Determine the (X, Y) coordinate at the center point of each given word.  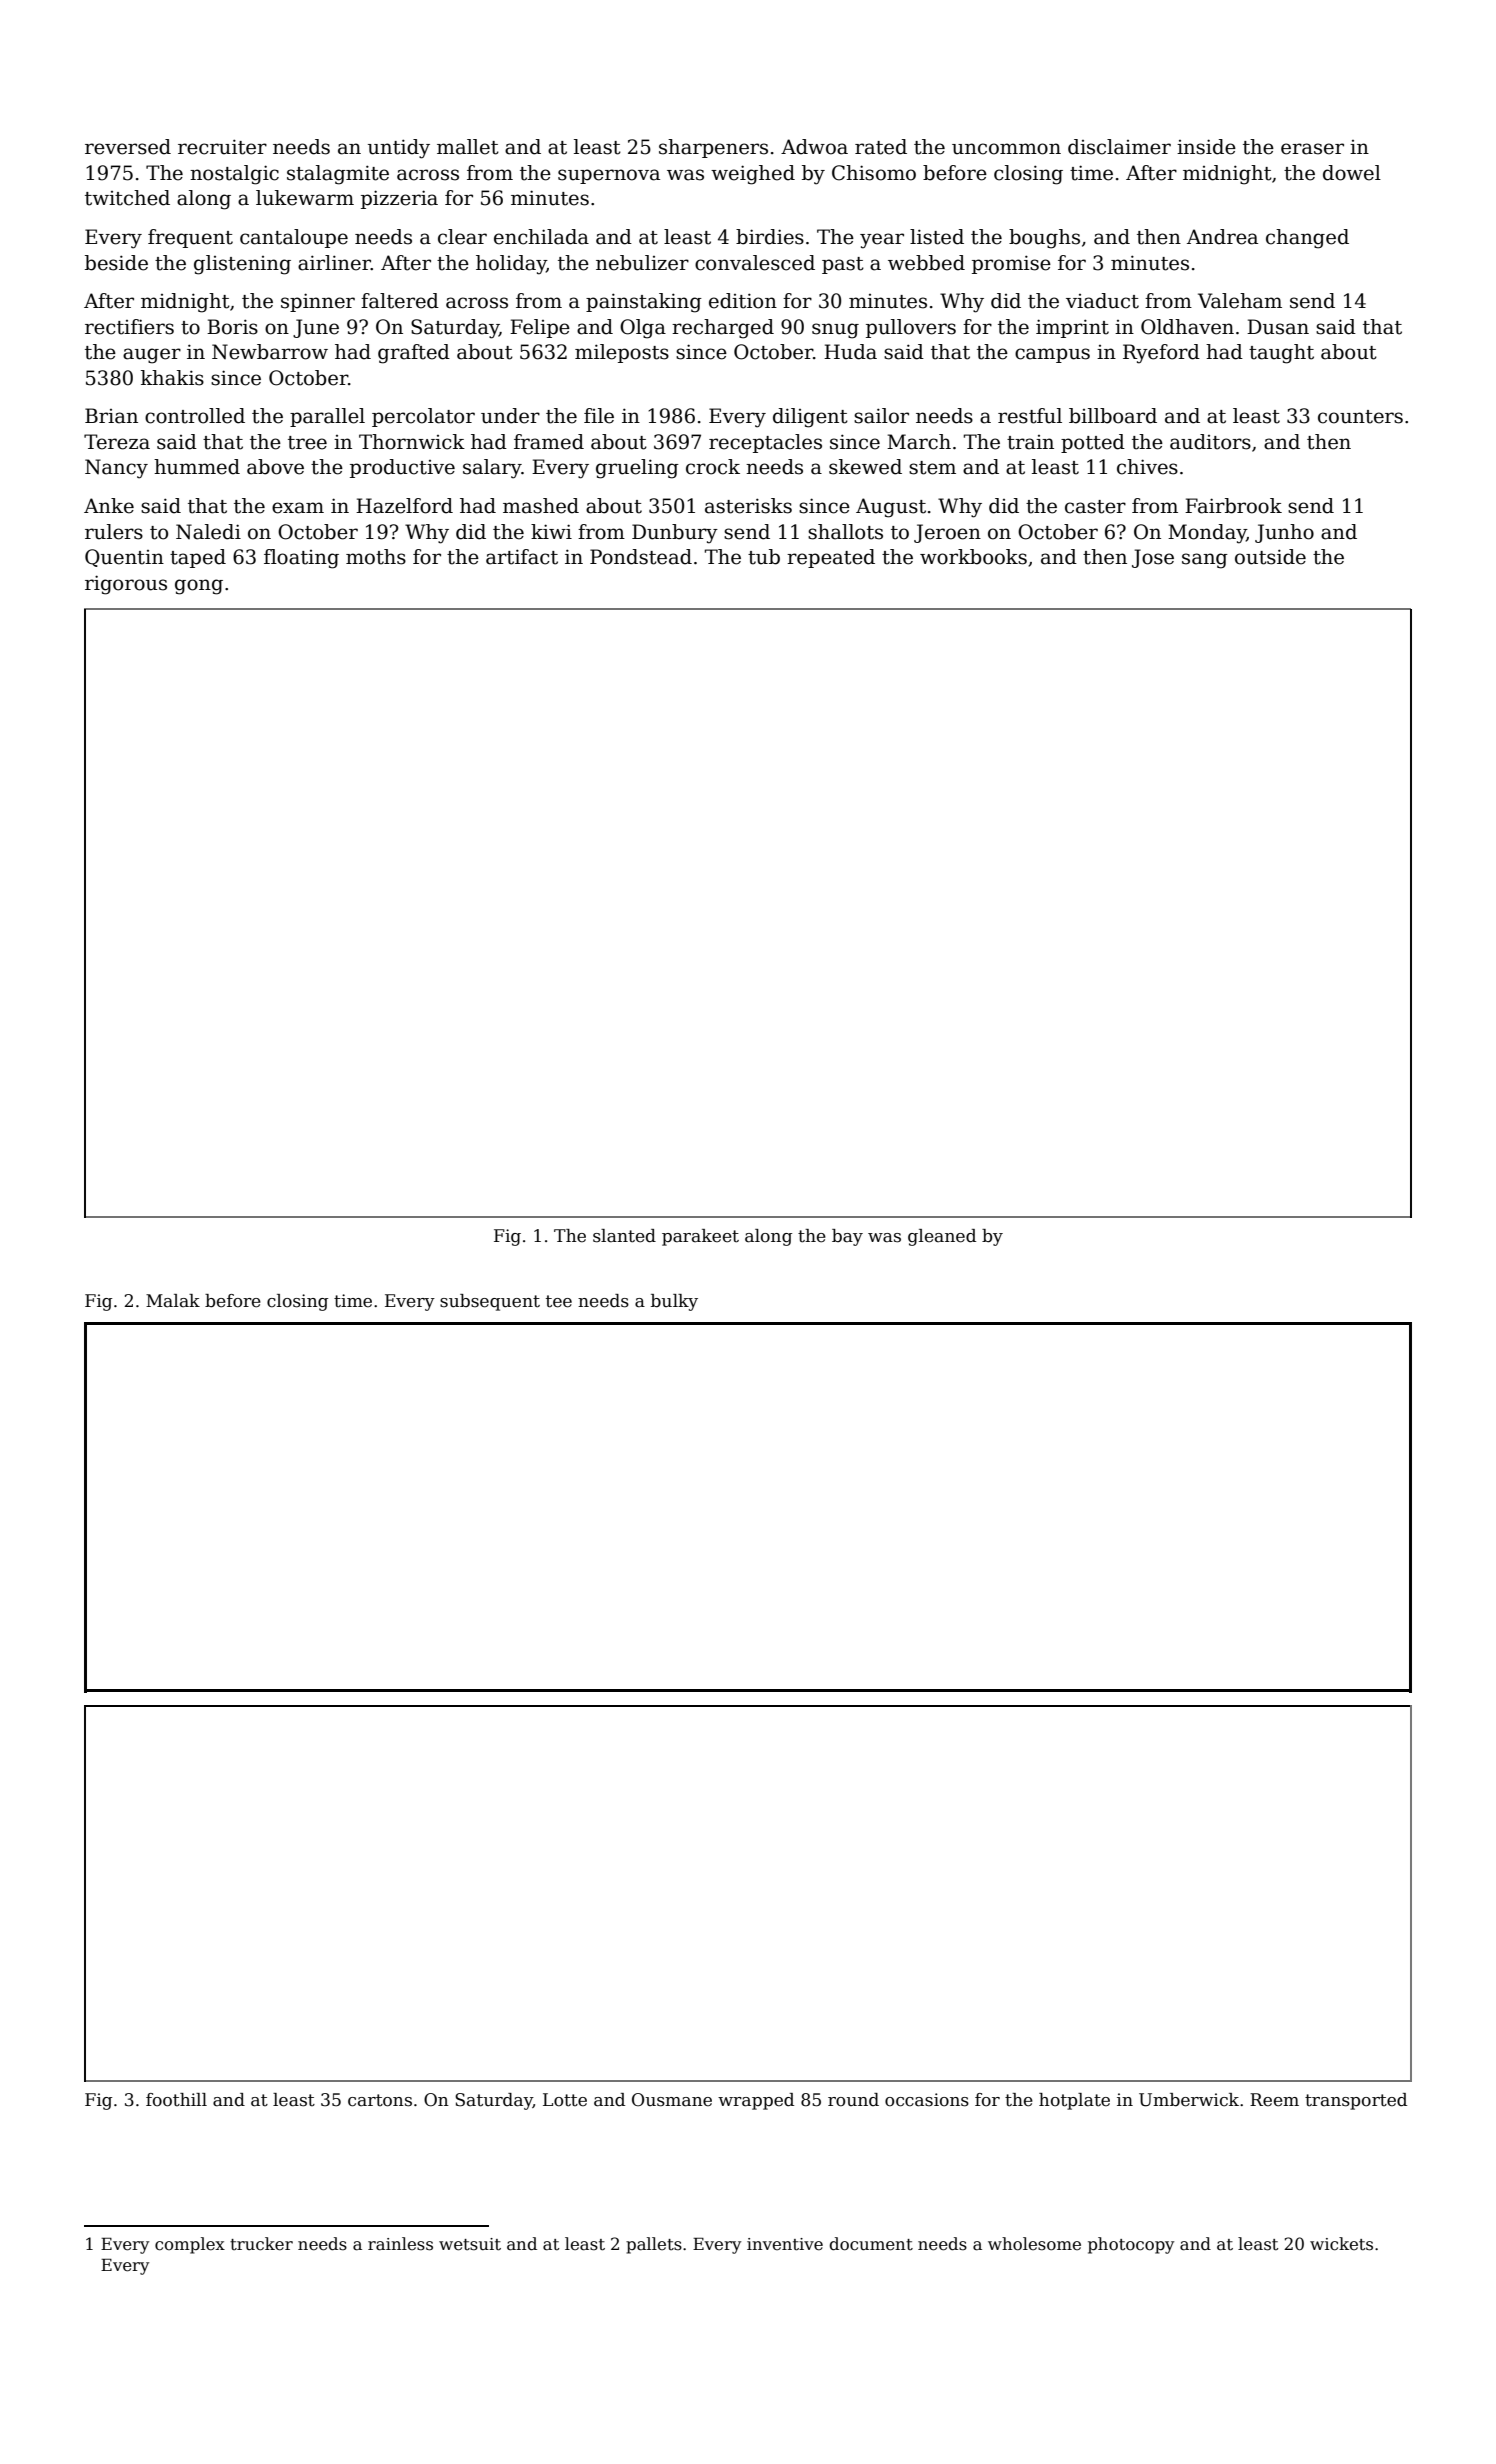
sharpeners (713, 148)
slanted (624, 1236)
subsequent (490, 1302)
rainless (400, 2244)
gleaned (942, 1237)
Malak (173, 1300)
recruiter (222, 147)
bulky (674, 1302)
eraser (1312, 149)
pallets (654, 2245)
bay (847, 1237)
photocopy (1131, 2245)
